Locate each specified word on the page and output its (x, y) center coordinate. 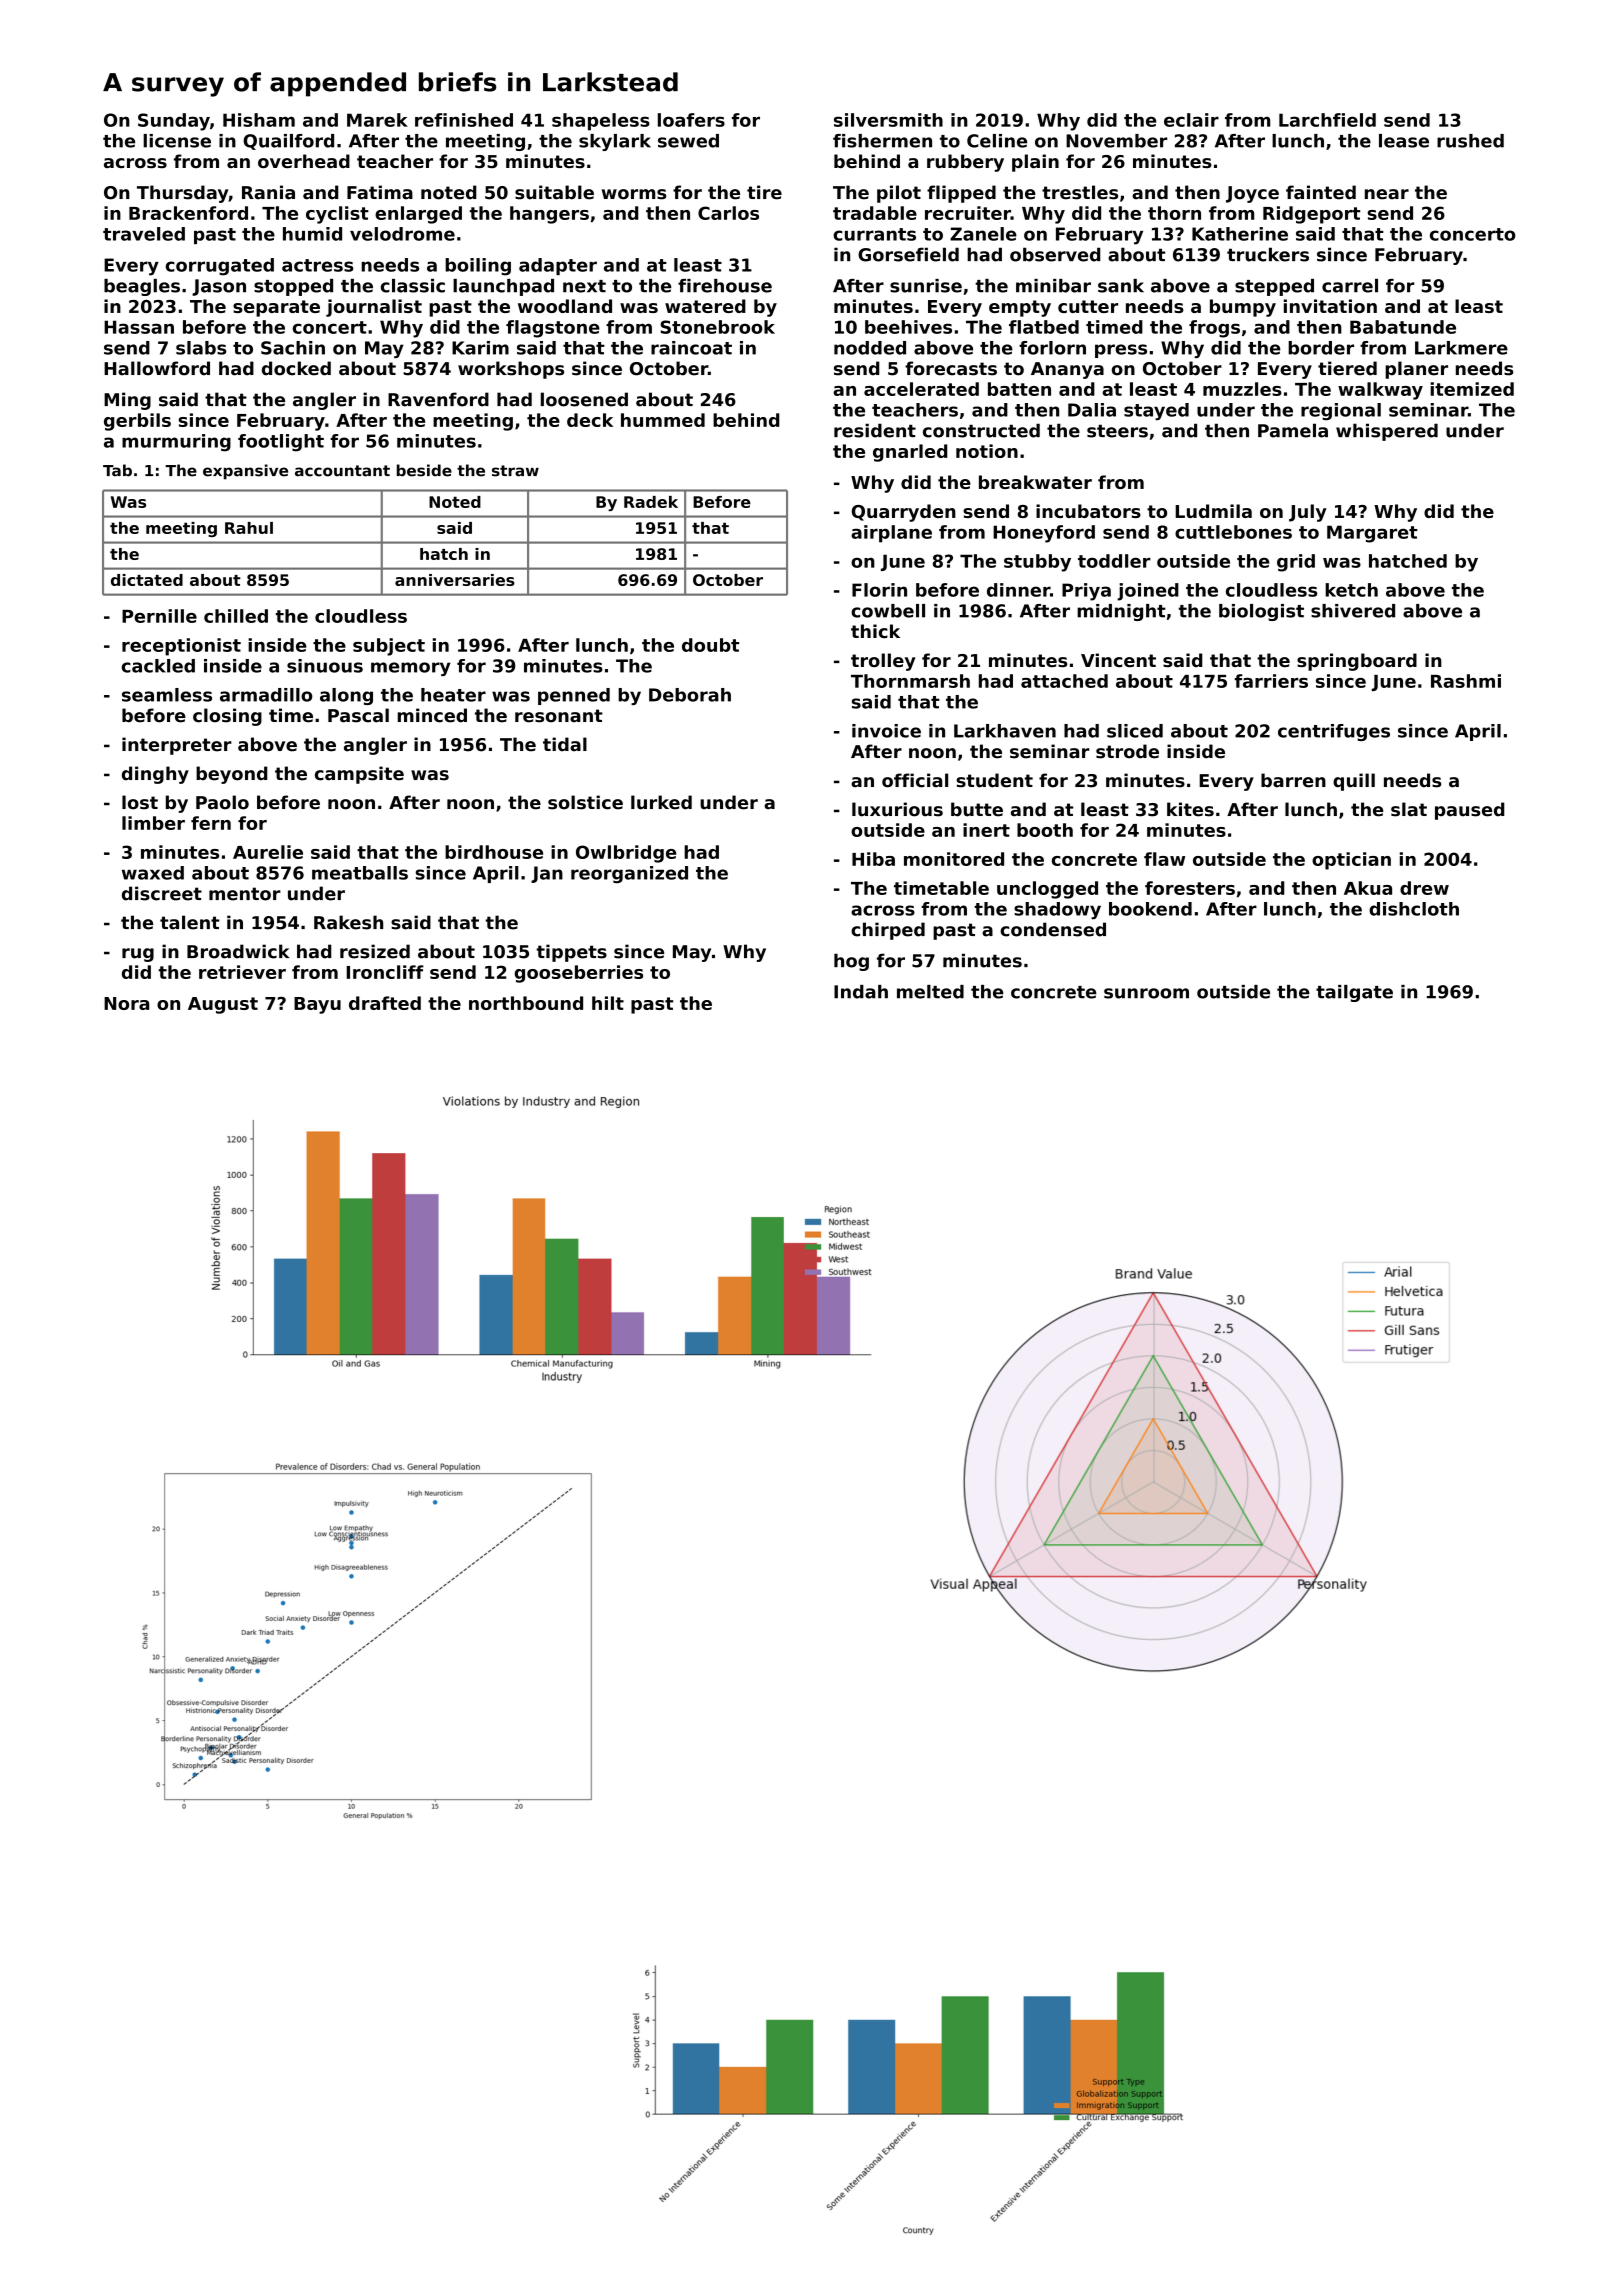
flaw (1164, 859)
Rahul (249, 528)
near (1387, 194)
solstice (585, 802)
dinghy (155, 775)
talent (189, 922)
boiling (478, 267)
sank (1121, 286)
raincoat (691, 348)
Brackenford (188, 213)
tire (764, 192)
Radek (651, 502)
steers (1117, 431)
